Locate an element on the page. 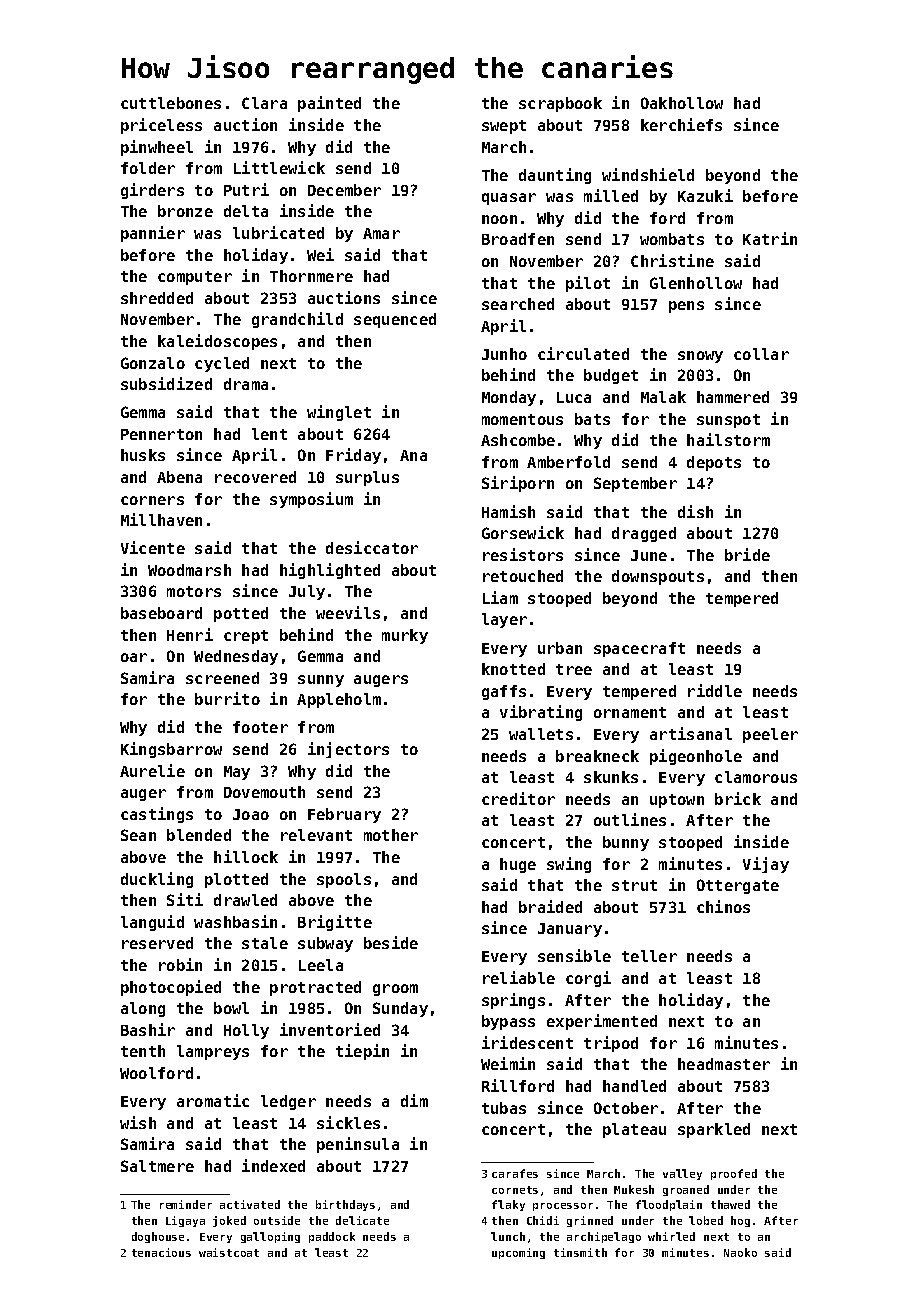 The width and height of the page is (924, 1308). pens is located at coordinates (686, 307).
